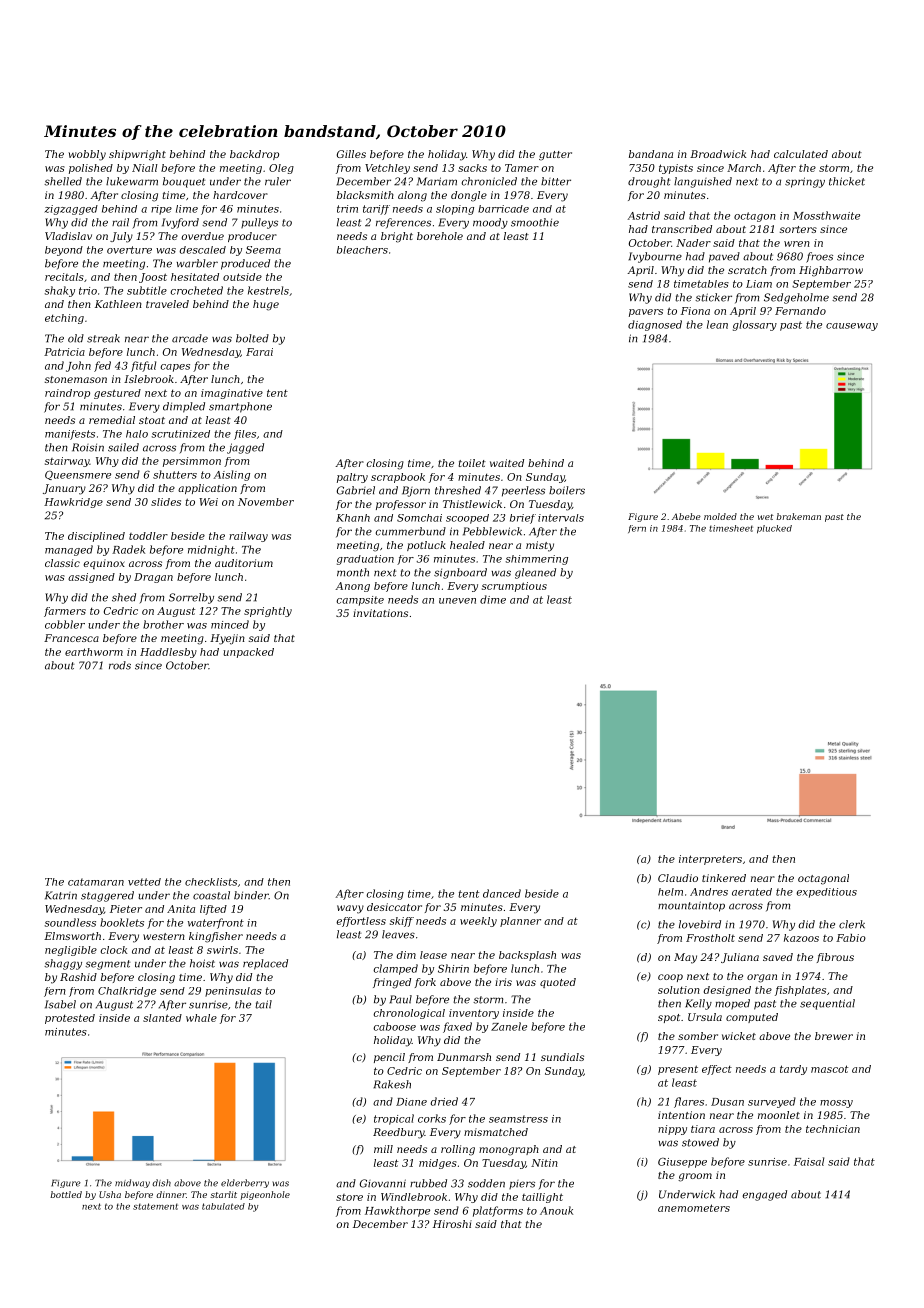 Image resolution: width=924 pixels, height=1308 pixels. What do you see at coordinates (387, 169) in the document?
I see `Vetchley` at bounding box center [387, 169].
